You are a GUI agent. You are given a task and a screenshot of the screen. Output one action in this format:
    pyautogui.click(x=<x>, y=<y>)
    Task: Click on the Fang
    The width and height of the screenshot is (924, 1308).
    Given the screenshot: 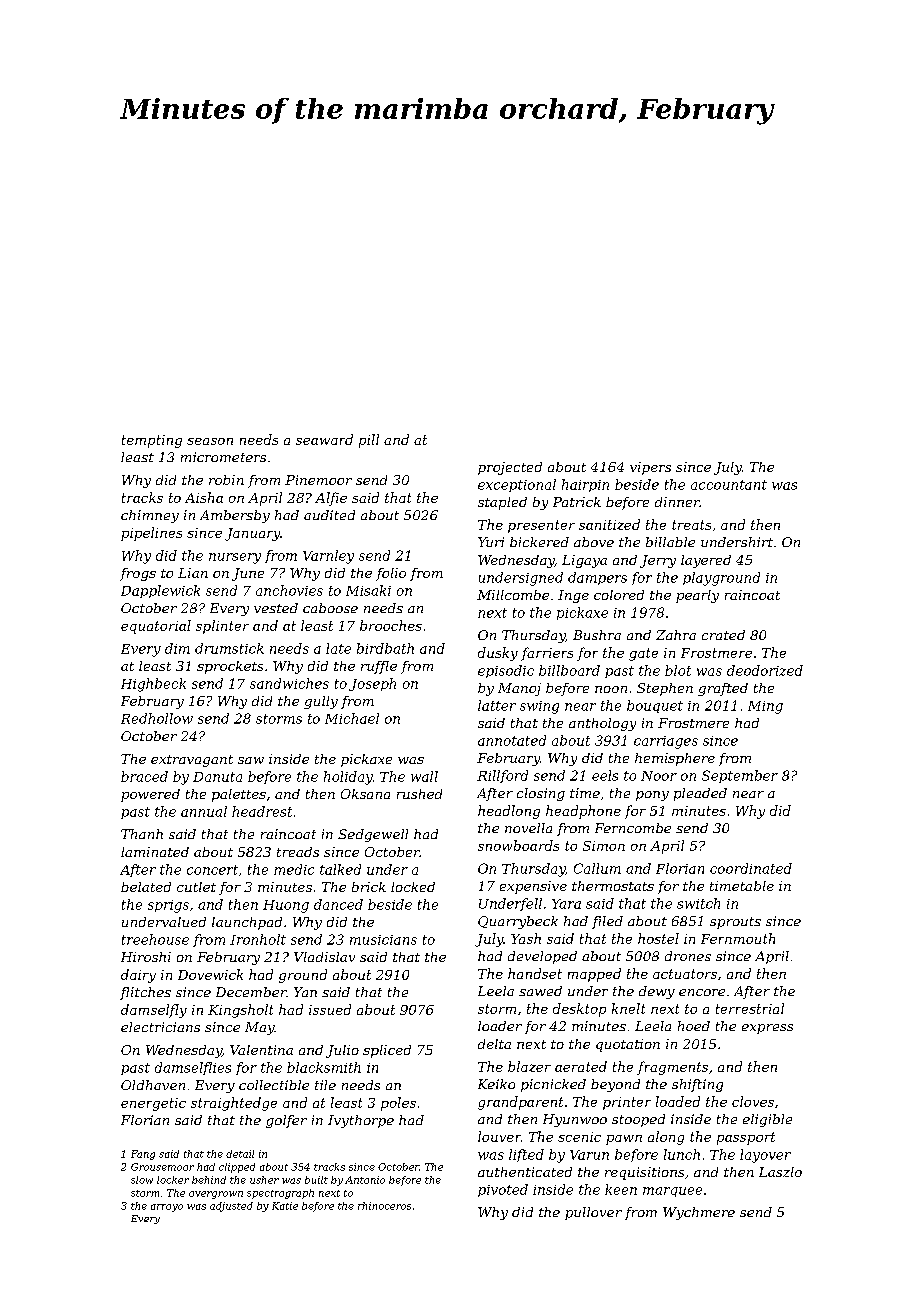 What is the action you would take?
    pyautogui.click(x=143, y=1155)
